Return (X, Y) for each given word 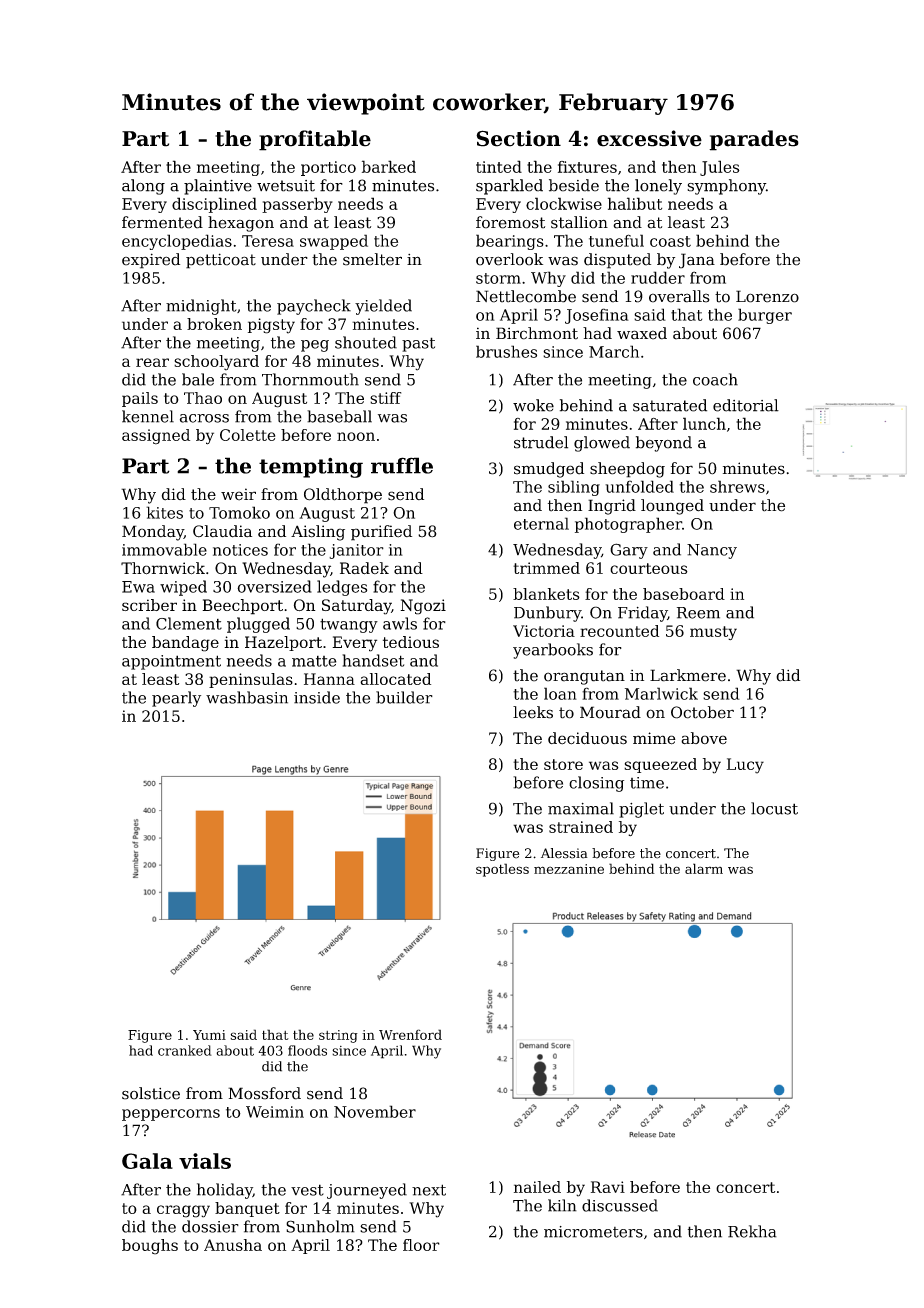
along (143, 187)
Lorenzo (767, 296)
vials (205, 1161)
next (429, 1190)
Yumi (209, 1035)
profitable (315, 140)
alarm (704, 868)
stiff (385, 398)
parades (754, 140)
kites (164, 512)
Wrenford (410, 1034)
